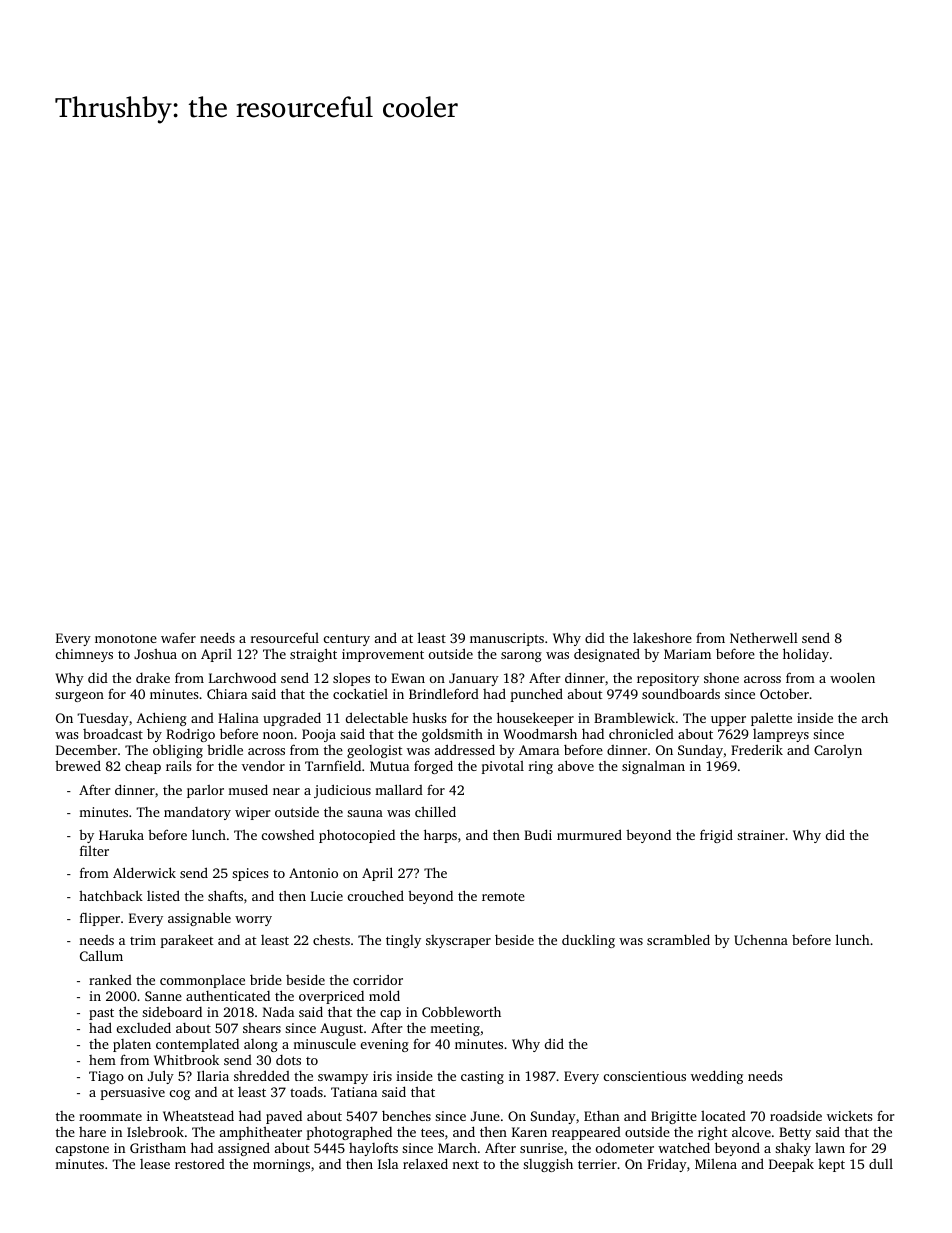 This page has height=1233, width=952. Describe the element at coordinates (717, 1077) in the page. I see `wedding` at that location.
